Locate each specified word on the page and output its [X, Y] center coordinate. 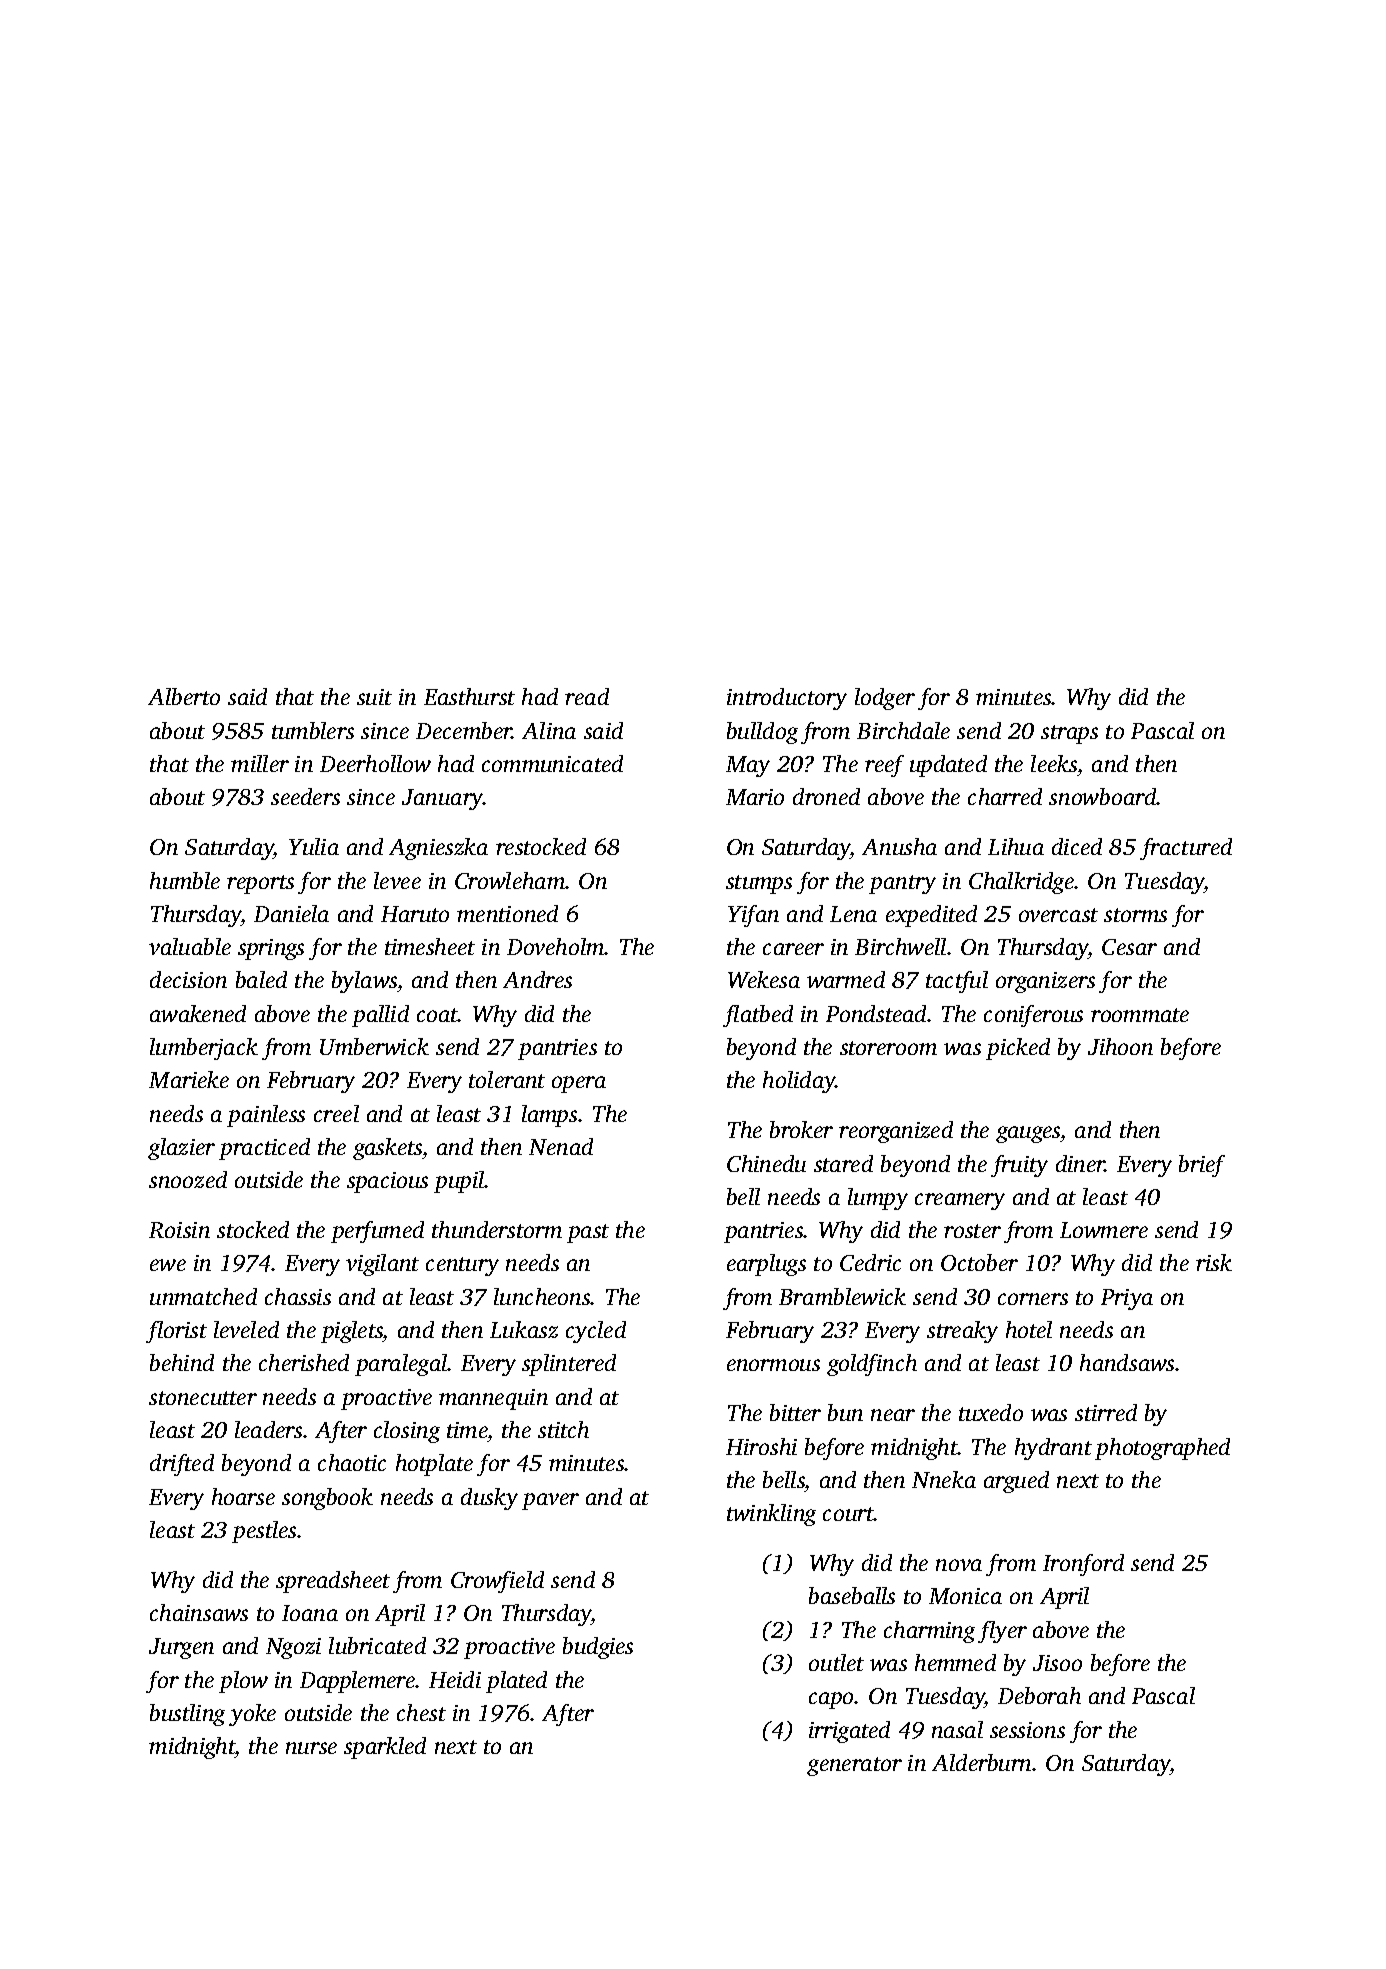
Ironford [1083, 1565]
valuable [190, 946]
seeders [305, 796]
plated [516, 1682]
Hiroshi [761, 1446]
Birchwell [900, 946]
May [748, 766]
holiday [799, 1082]
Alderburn [982, 1762]
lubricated [377, 1645]
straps [1069, 734]
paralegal [401, 1365]
